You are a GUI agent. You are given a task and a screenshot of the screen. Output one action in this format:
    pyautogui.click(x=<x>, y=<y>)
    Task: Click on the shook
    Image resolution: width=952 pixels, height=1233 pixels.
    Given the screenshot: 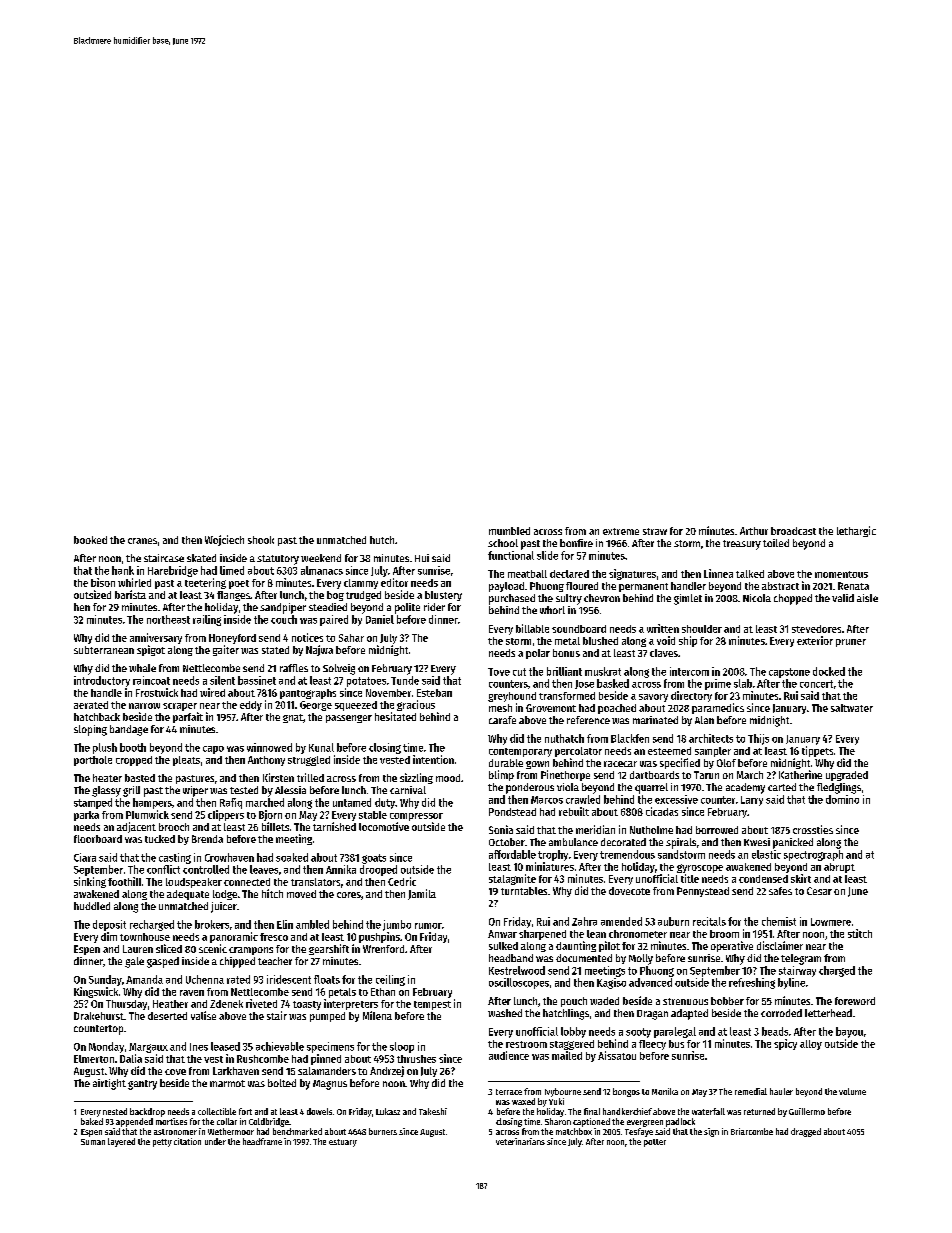 What is the action you would take?
    pyautogui.click(x=261, y=540)
